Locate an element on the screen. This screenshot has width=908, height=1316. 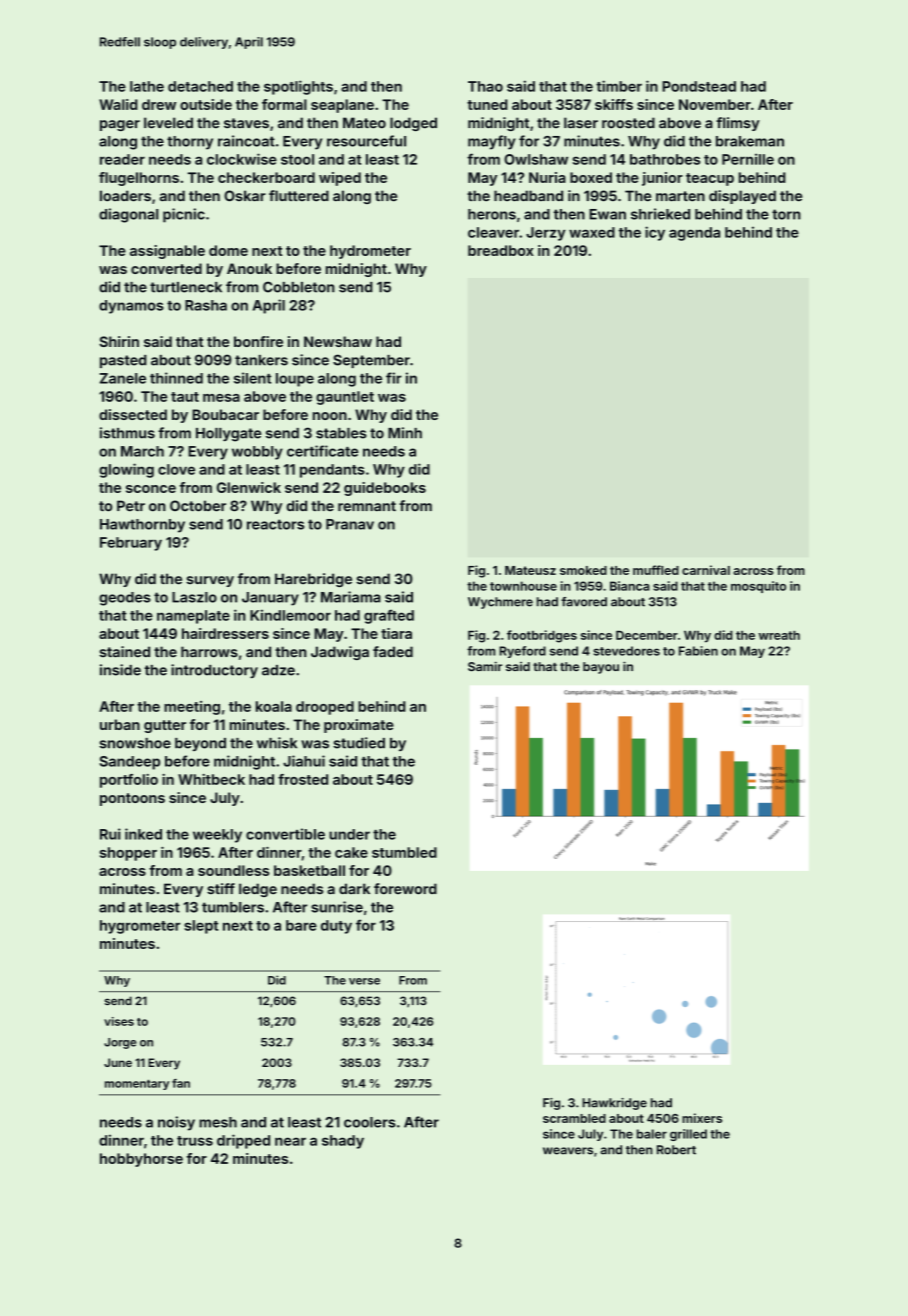
truss is located at coordinates (195, 1141).
